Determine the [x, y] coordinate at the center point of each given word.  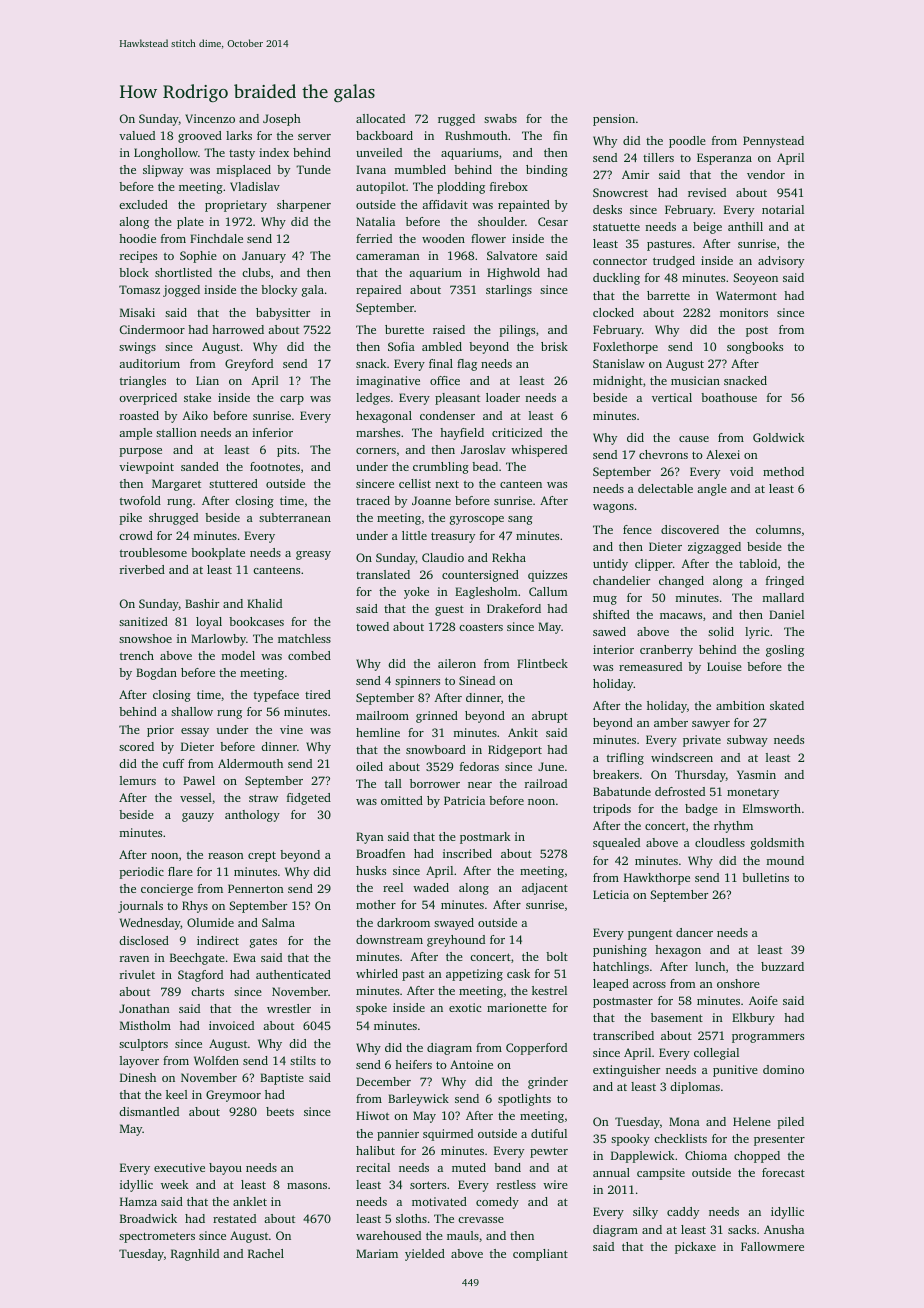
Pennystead [773, 142]
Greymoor [233, 1096]
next [447, 484]
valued [137, 135]
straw [263, 798]
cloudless [720, 842]
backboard [384, 135]
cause [694, 439]
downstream [389, 939]
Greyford [249, 365]
